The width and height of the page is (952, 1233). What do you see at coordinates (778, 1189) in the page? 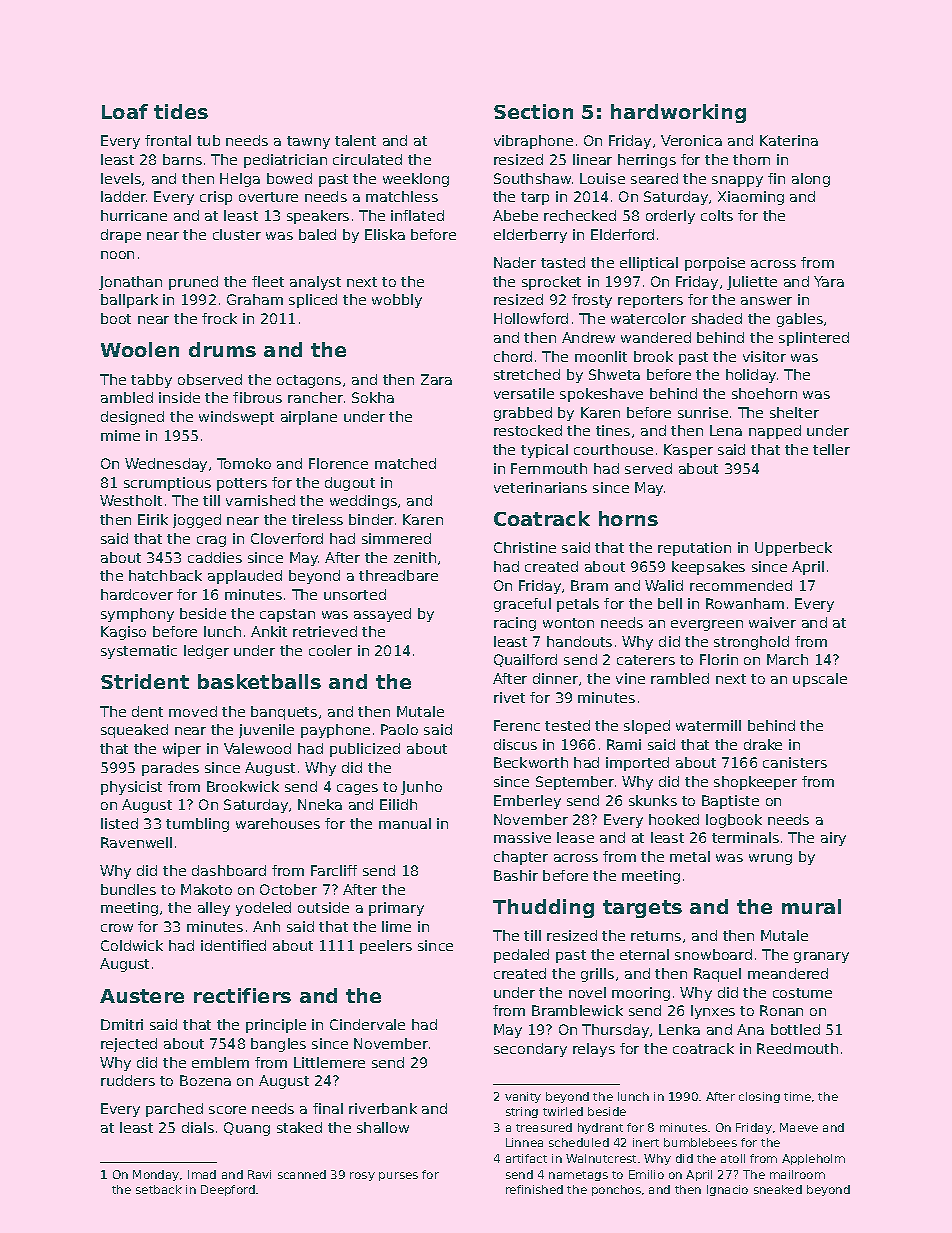
I see `sneaked` at bounding box center [778, 1189].
